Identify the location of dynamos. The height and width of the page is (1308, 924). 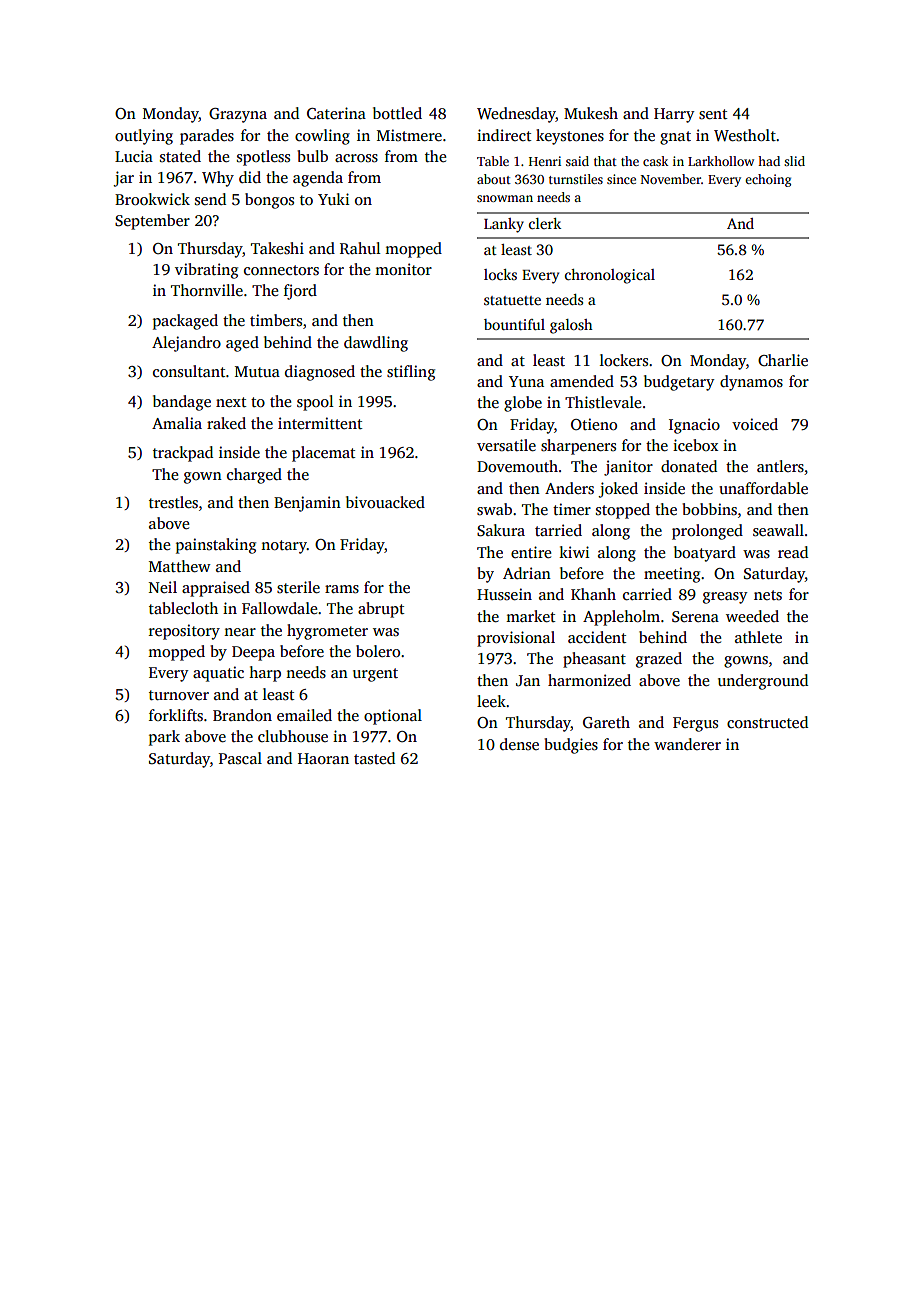
(751, 383).
